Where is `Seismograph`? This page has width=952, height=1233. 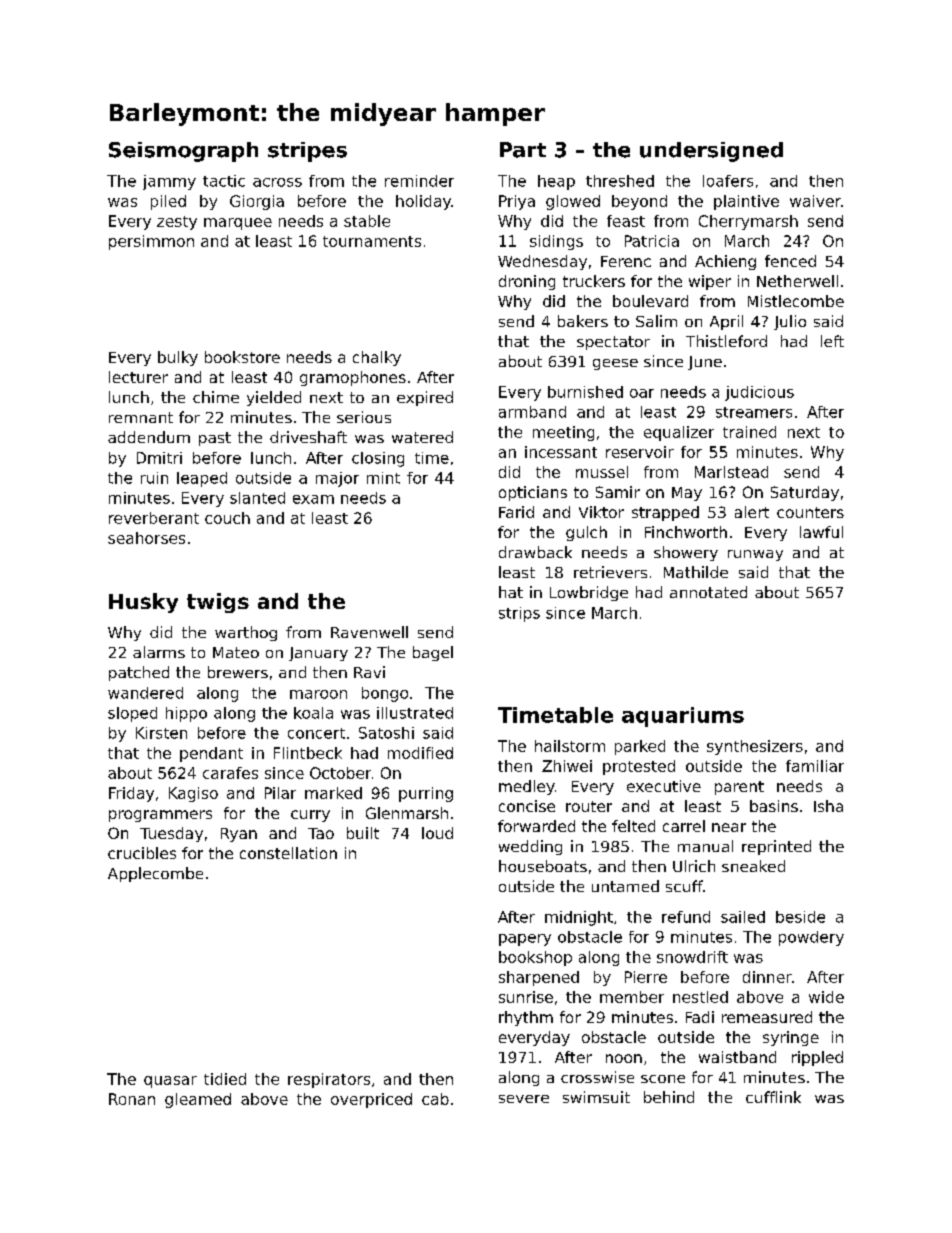 Seismograph is located at coordinates (183, 152).
